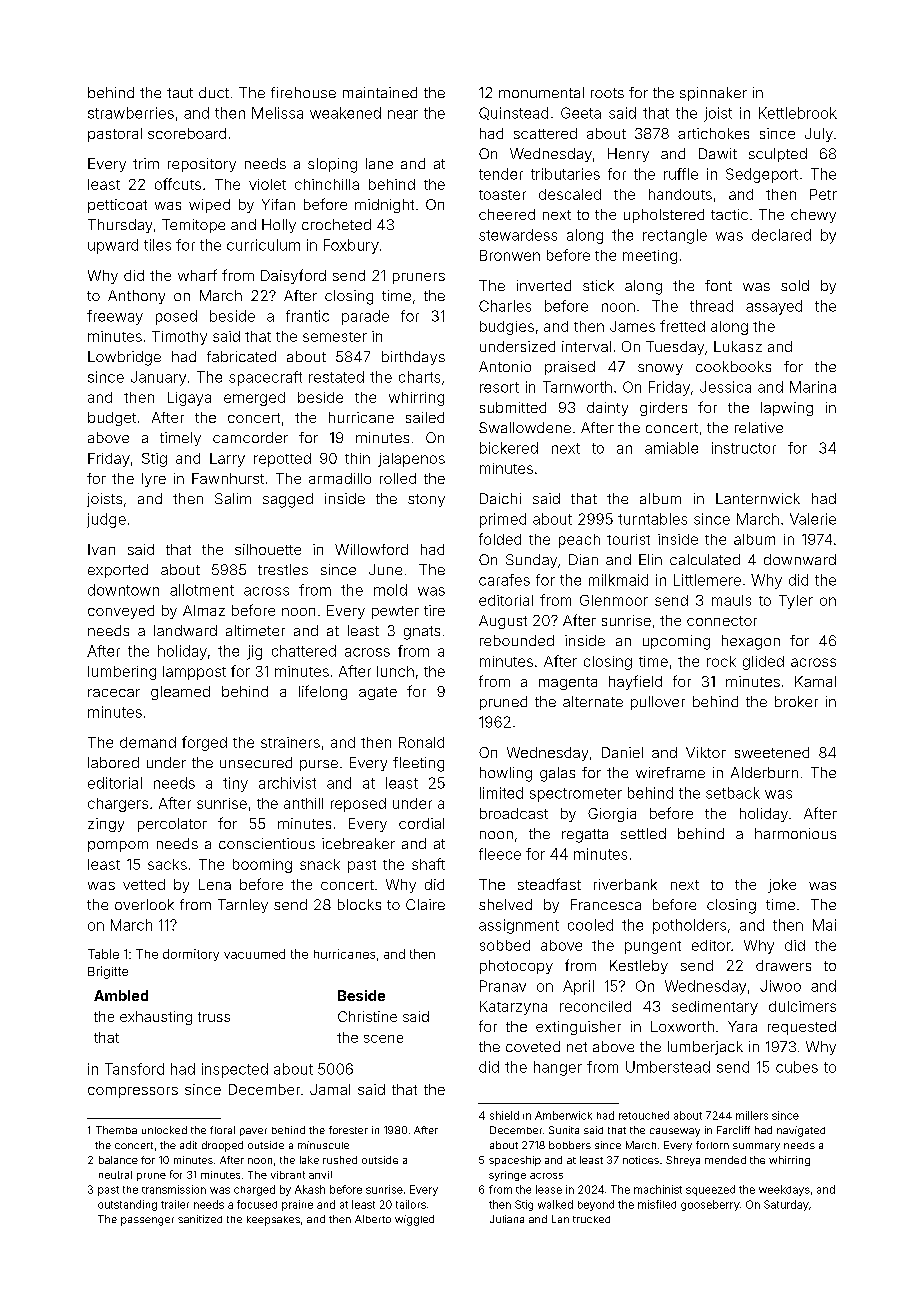  I want to click on lyre, so click(154, 480).
